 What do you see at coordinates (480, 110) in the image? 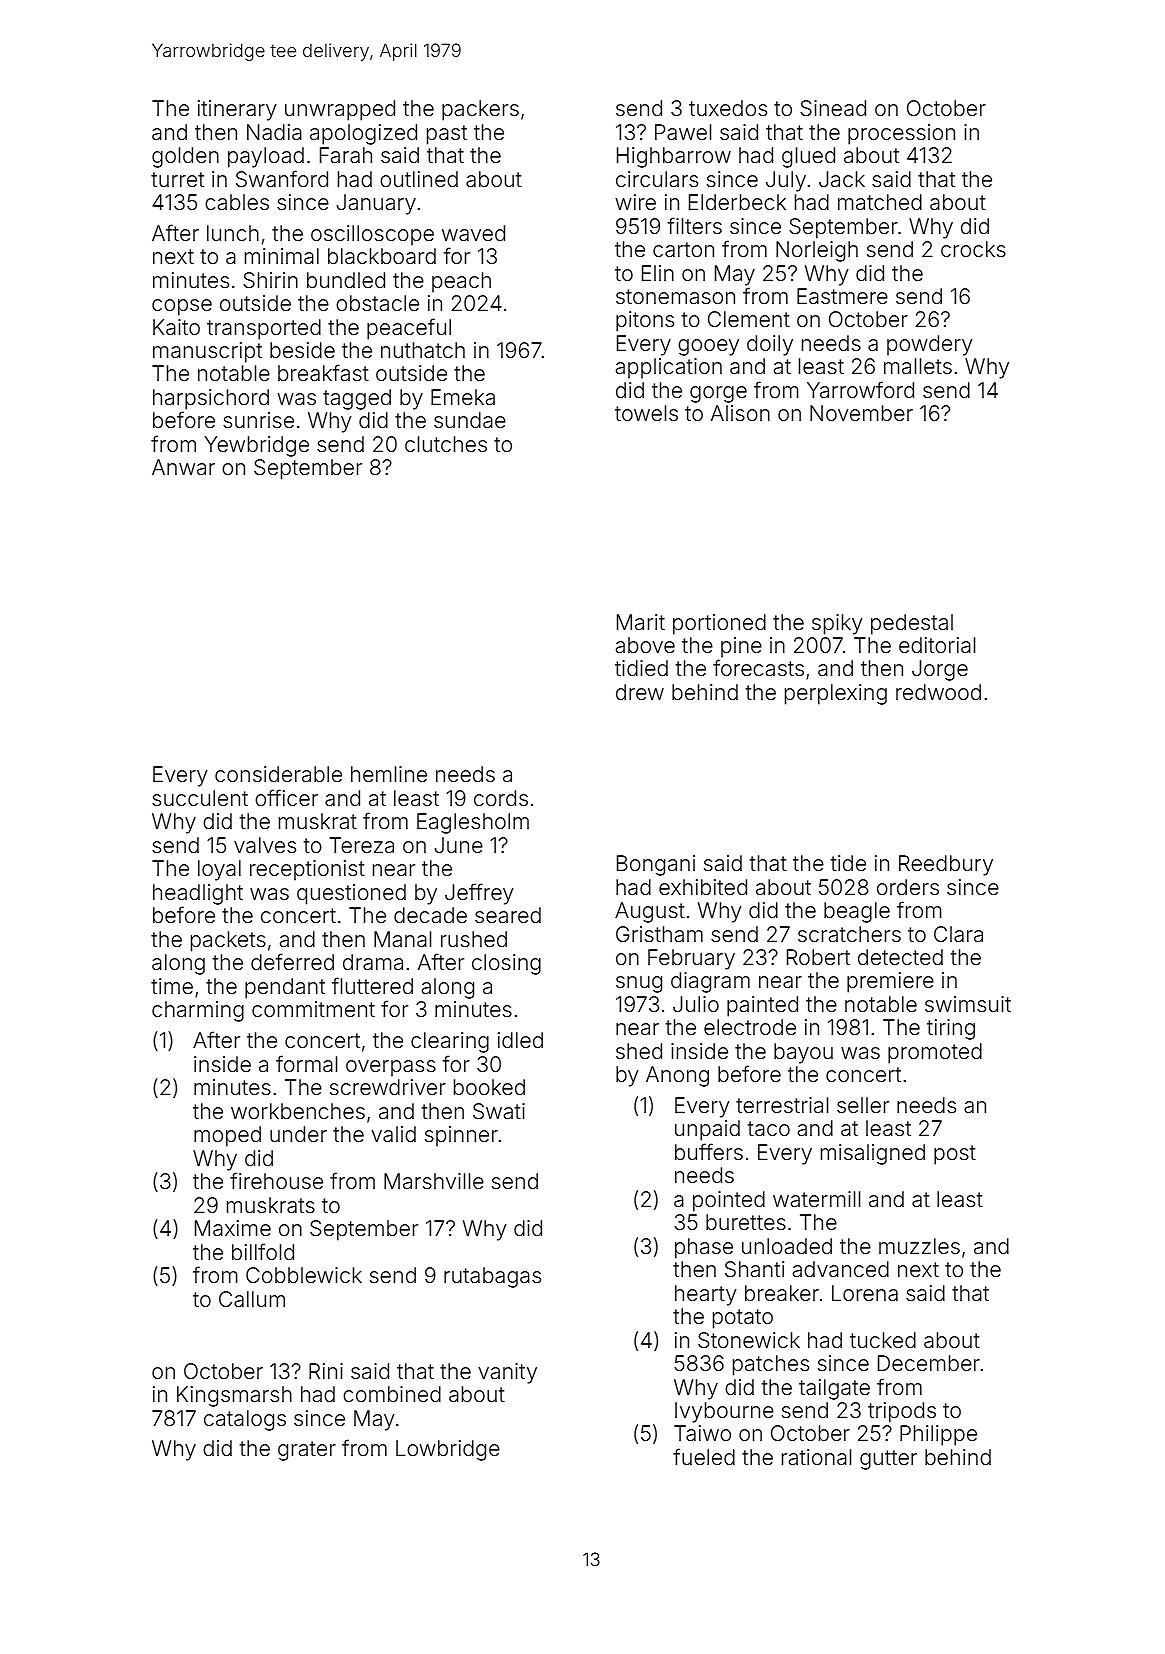
I see `packers` at bounding box center [480, 110].
